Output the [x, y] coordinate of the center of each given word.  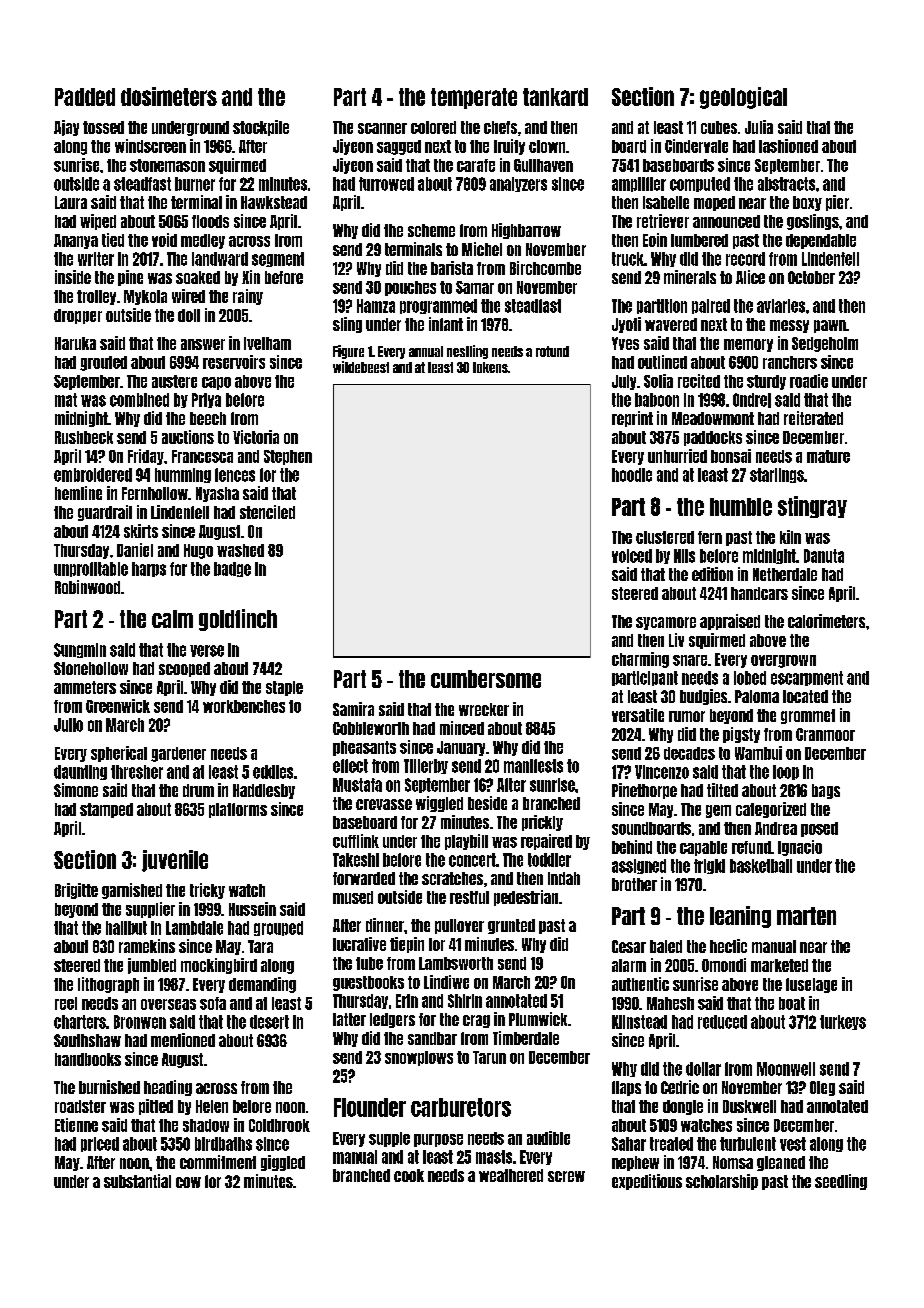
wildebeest [361, 367]
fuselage [811, 985]
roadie [809, 381]
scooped [184, 669]
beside [487, 803]
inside [73, 277]
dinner [385, 925]
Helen [212, 1106]
